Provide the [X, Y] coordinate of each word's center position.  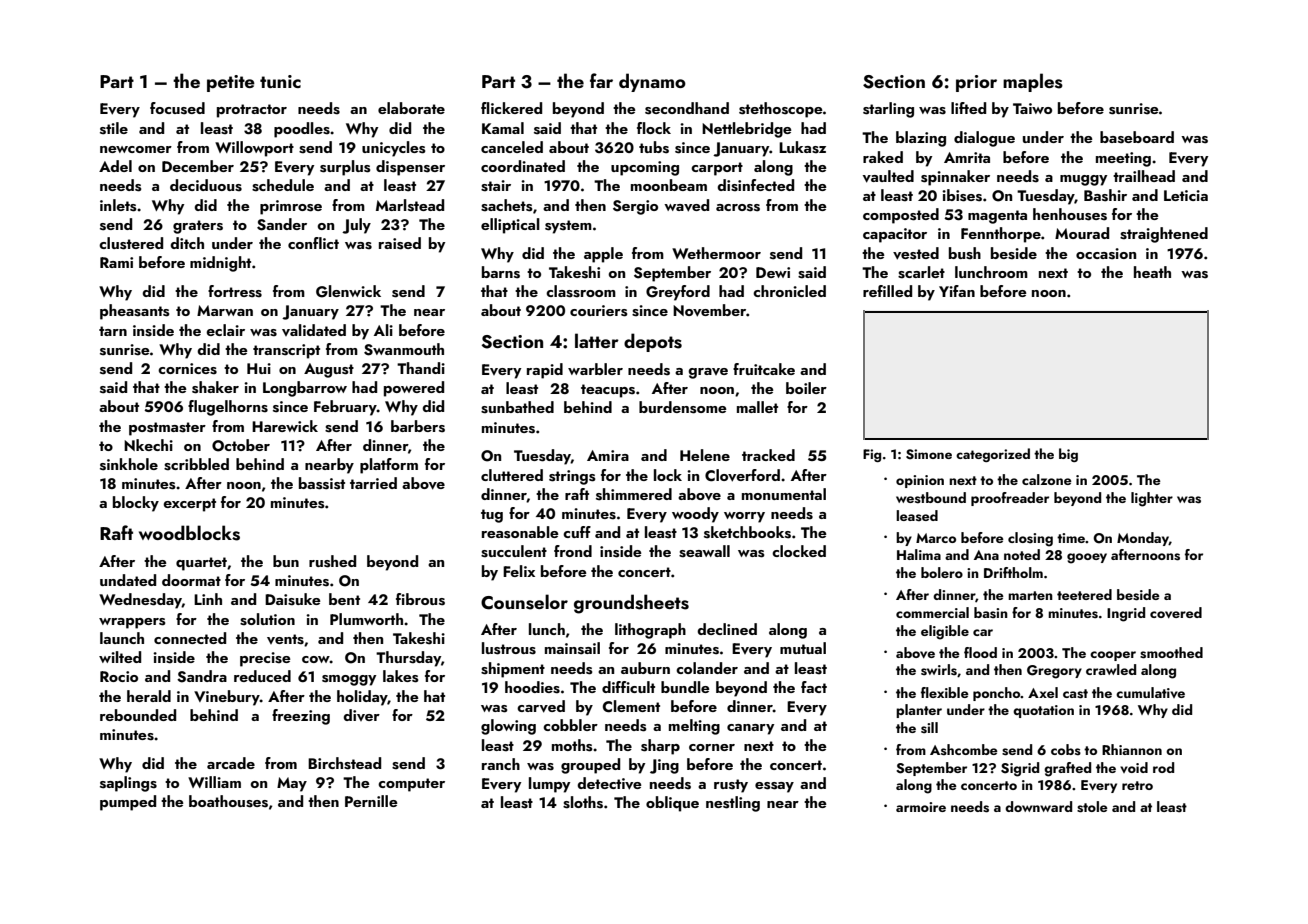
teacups [608, 391]
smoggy [349, 680]
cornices [187, 369]
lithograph [650, 631]
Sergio [635, 207]
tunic [280, 81]
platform [389, 466]
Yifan [957, 291]
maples [1033, 82]
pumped [128, 803]
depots [653, 342]
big [1068, 455]
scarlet [921, 272]
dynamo [652, 82]
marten [1030, 595]
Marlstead [410, 205]
